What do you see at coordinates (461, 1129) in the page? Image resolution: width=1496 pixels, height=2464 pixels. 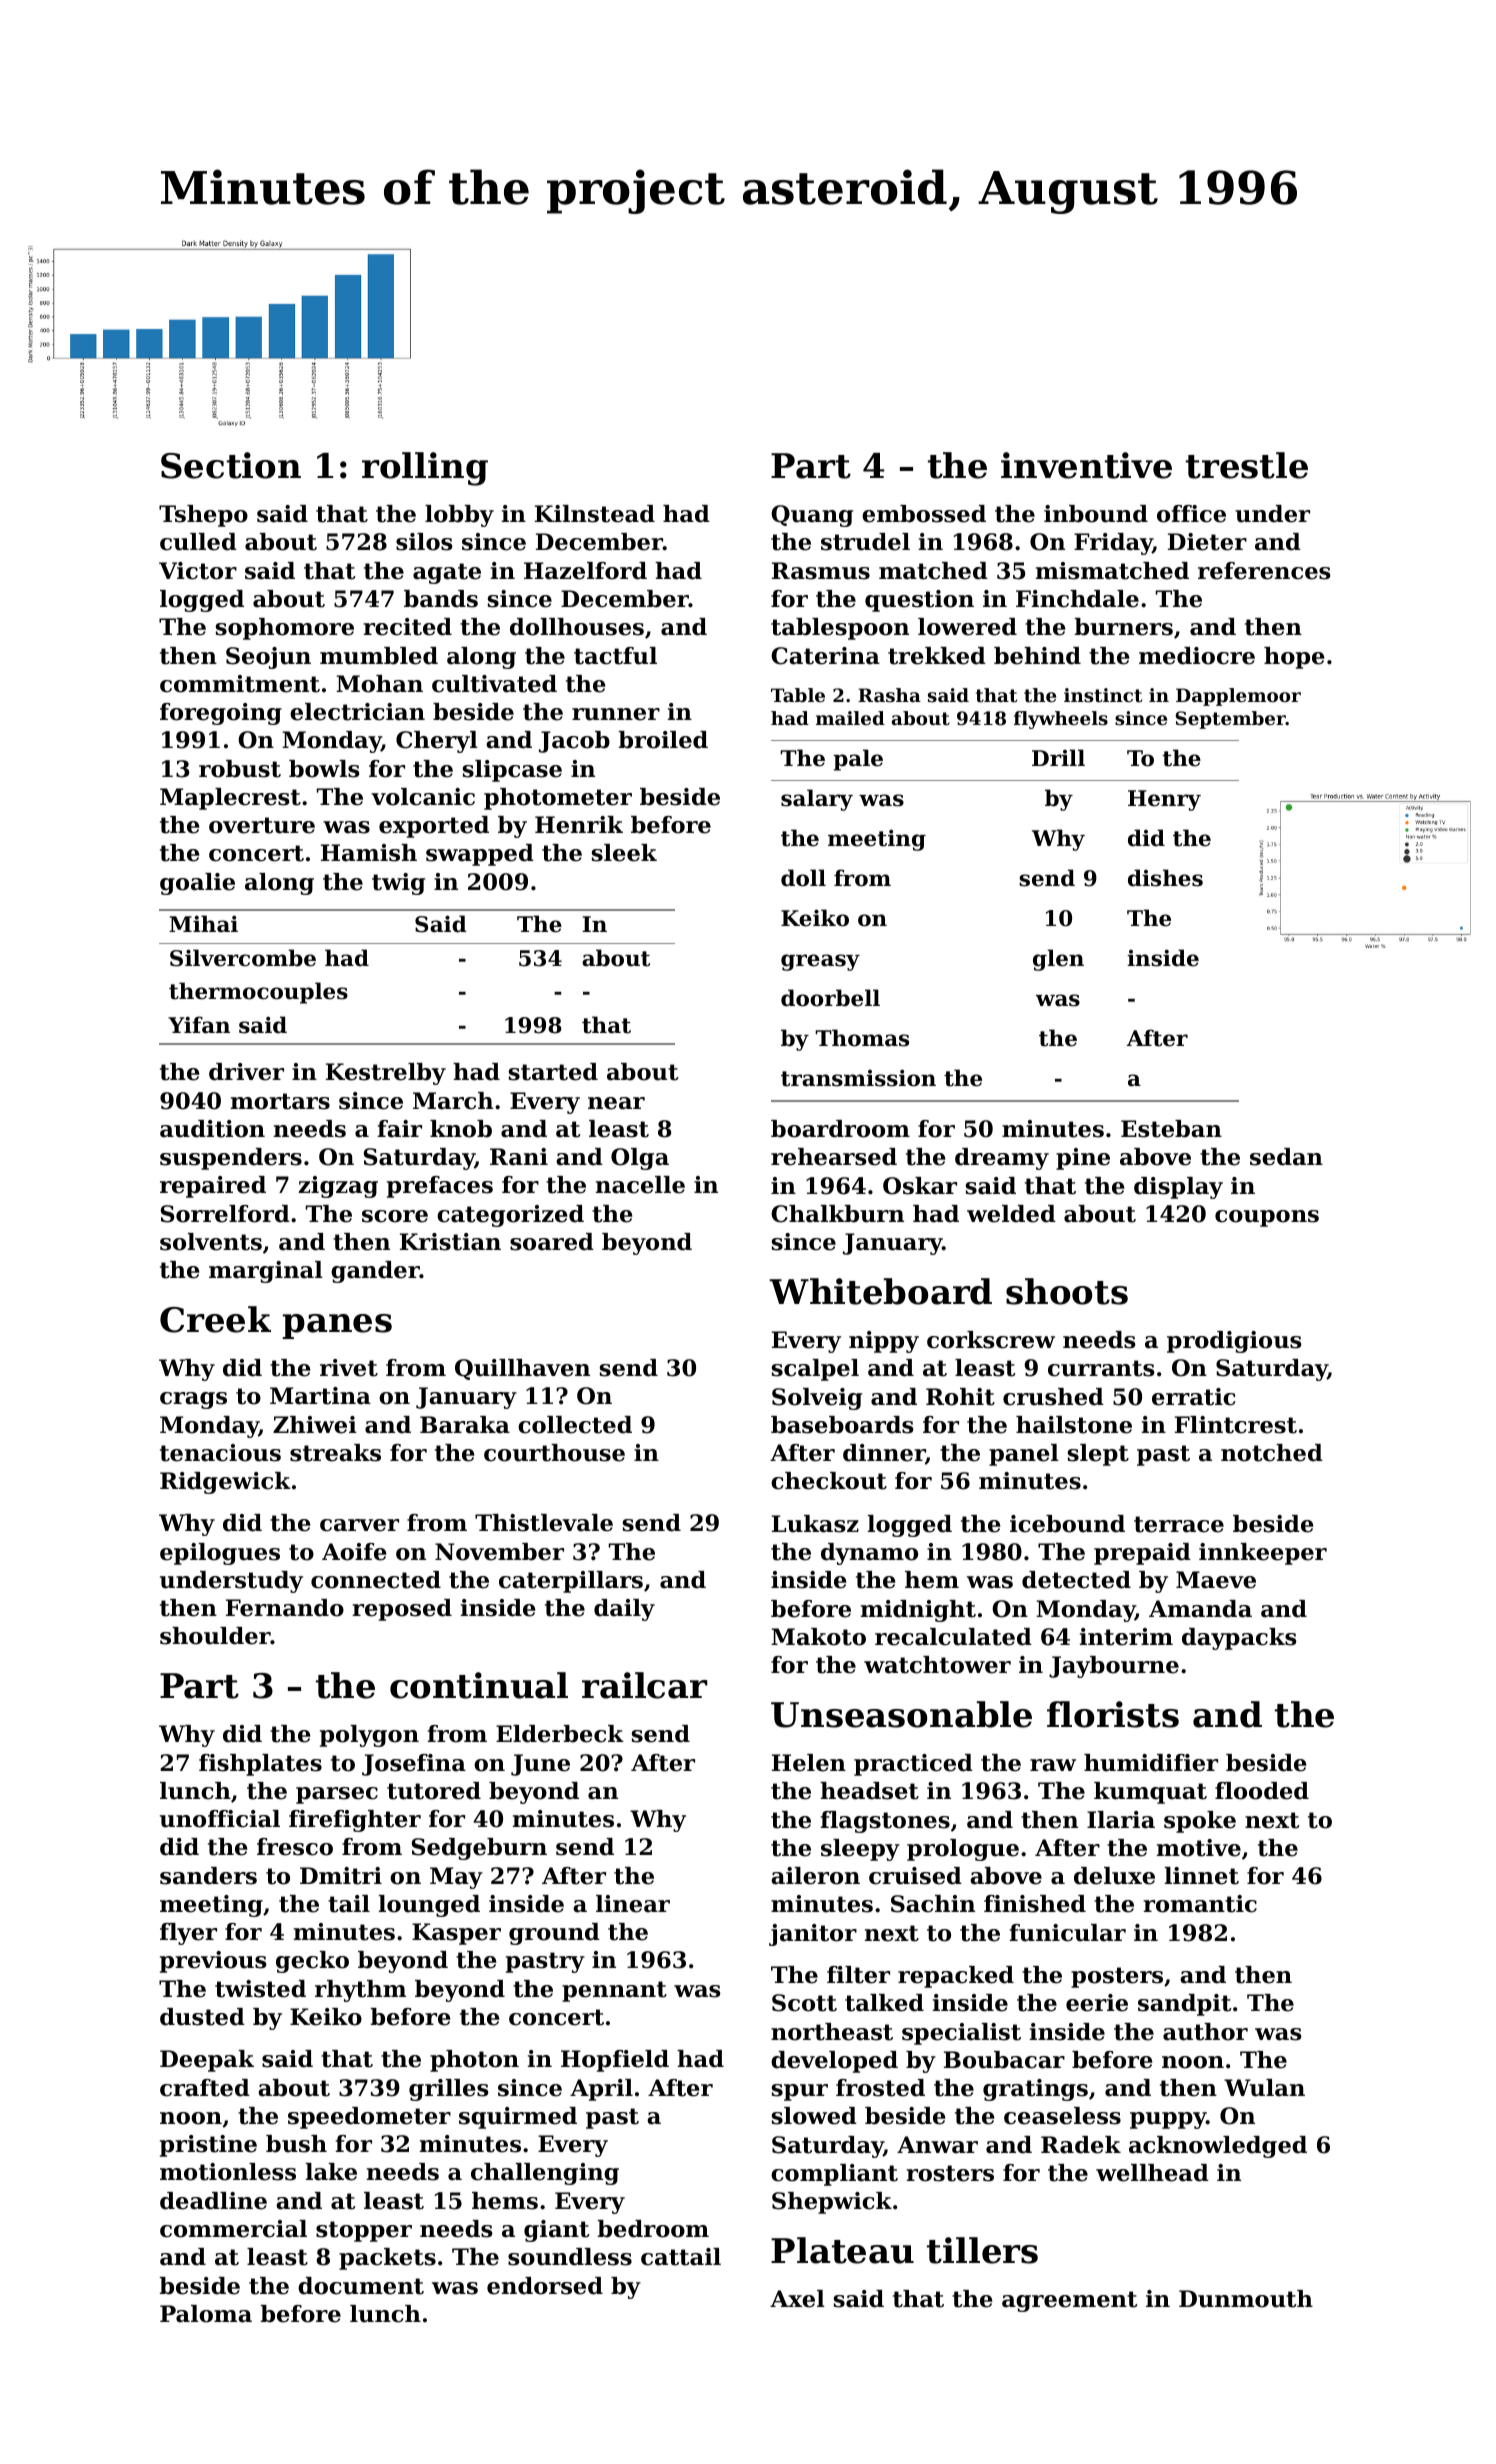 I see `knob` at bounding box center [461, 1129].
